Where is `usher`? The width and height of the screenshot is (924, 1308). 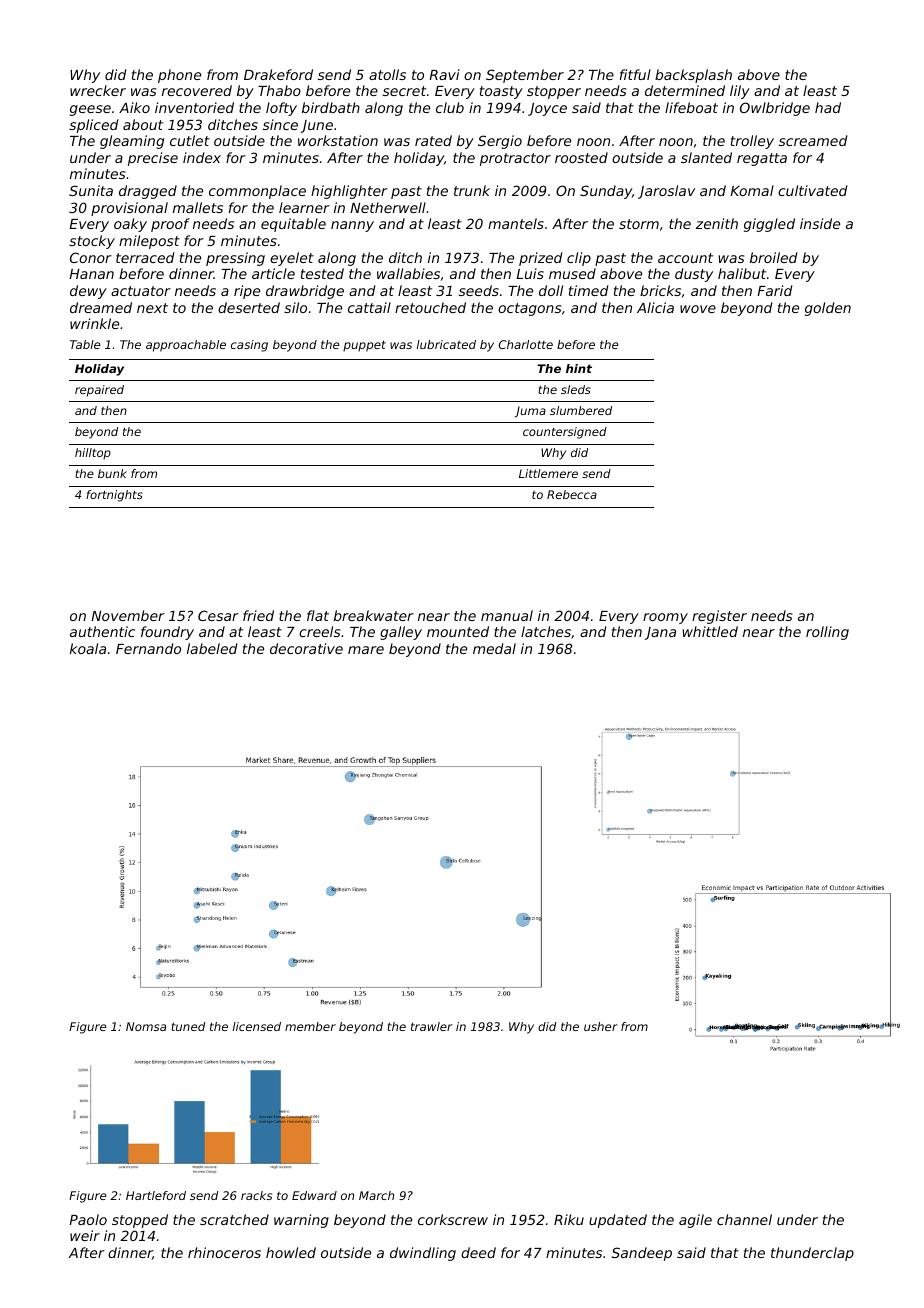 usher is located at coordinates (601, 1026).
